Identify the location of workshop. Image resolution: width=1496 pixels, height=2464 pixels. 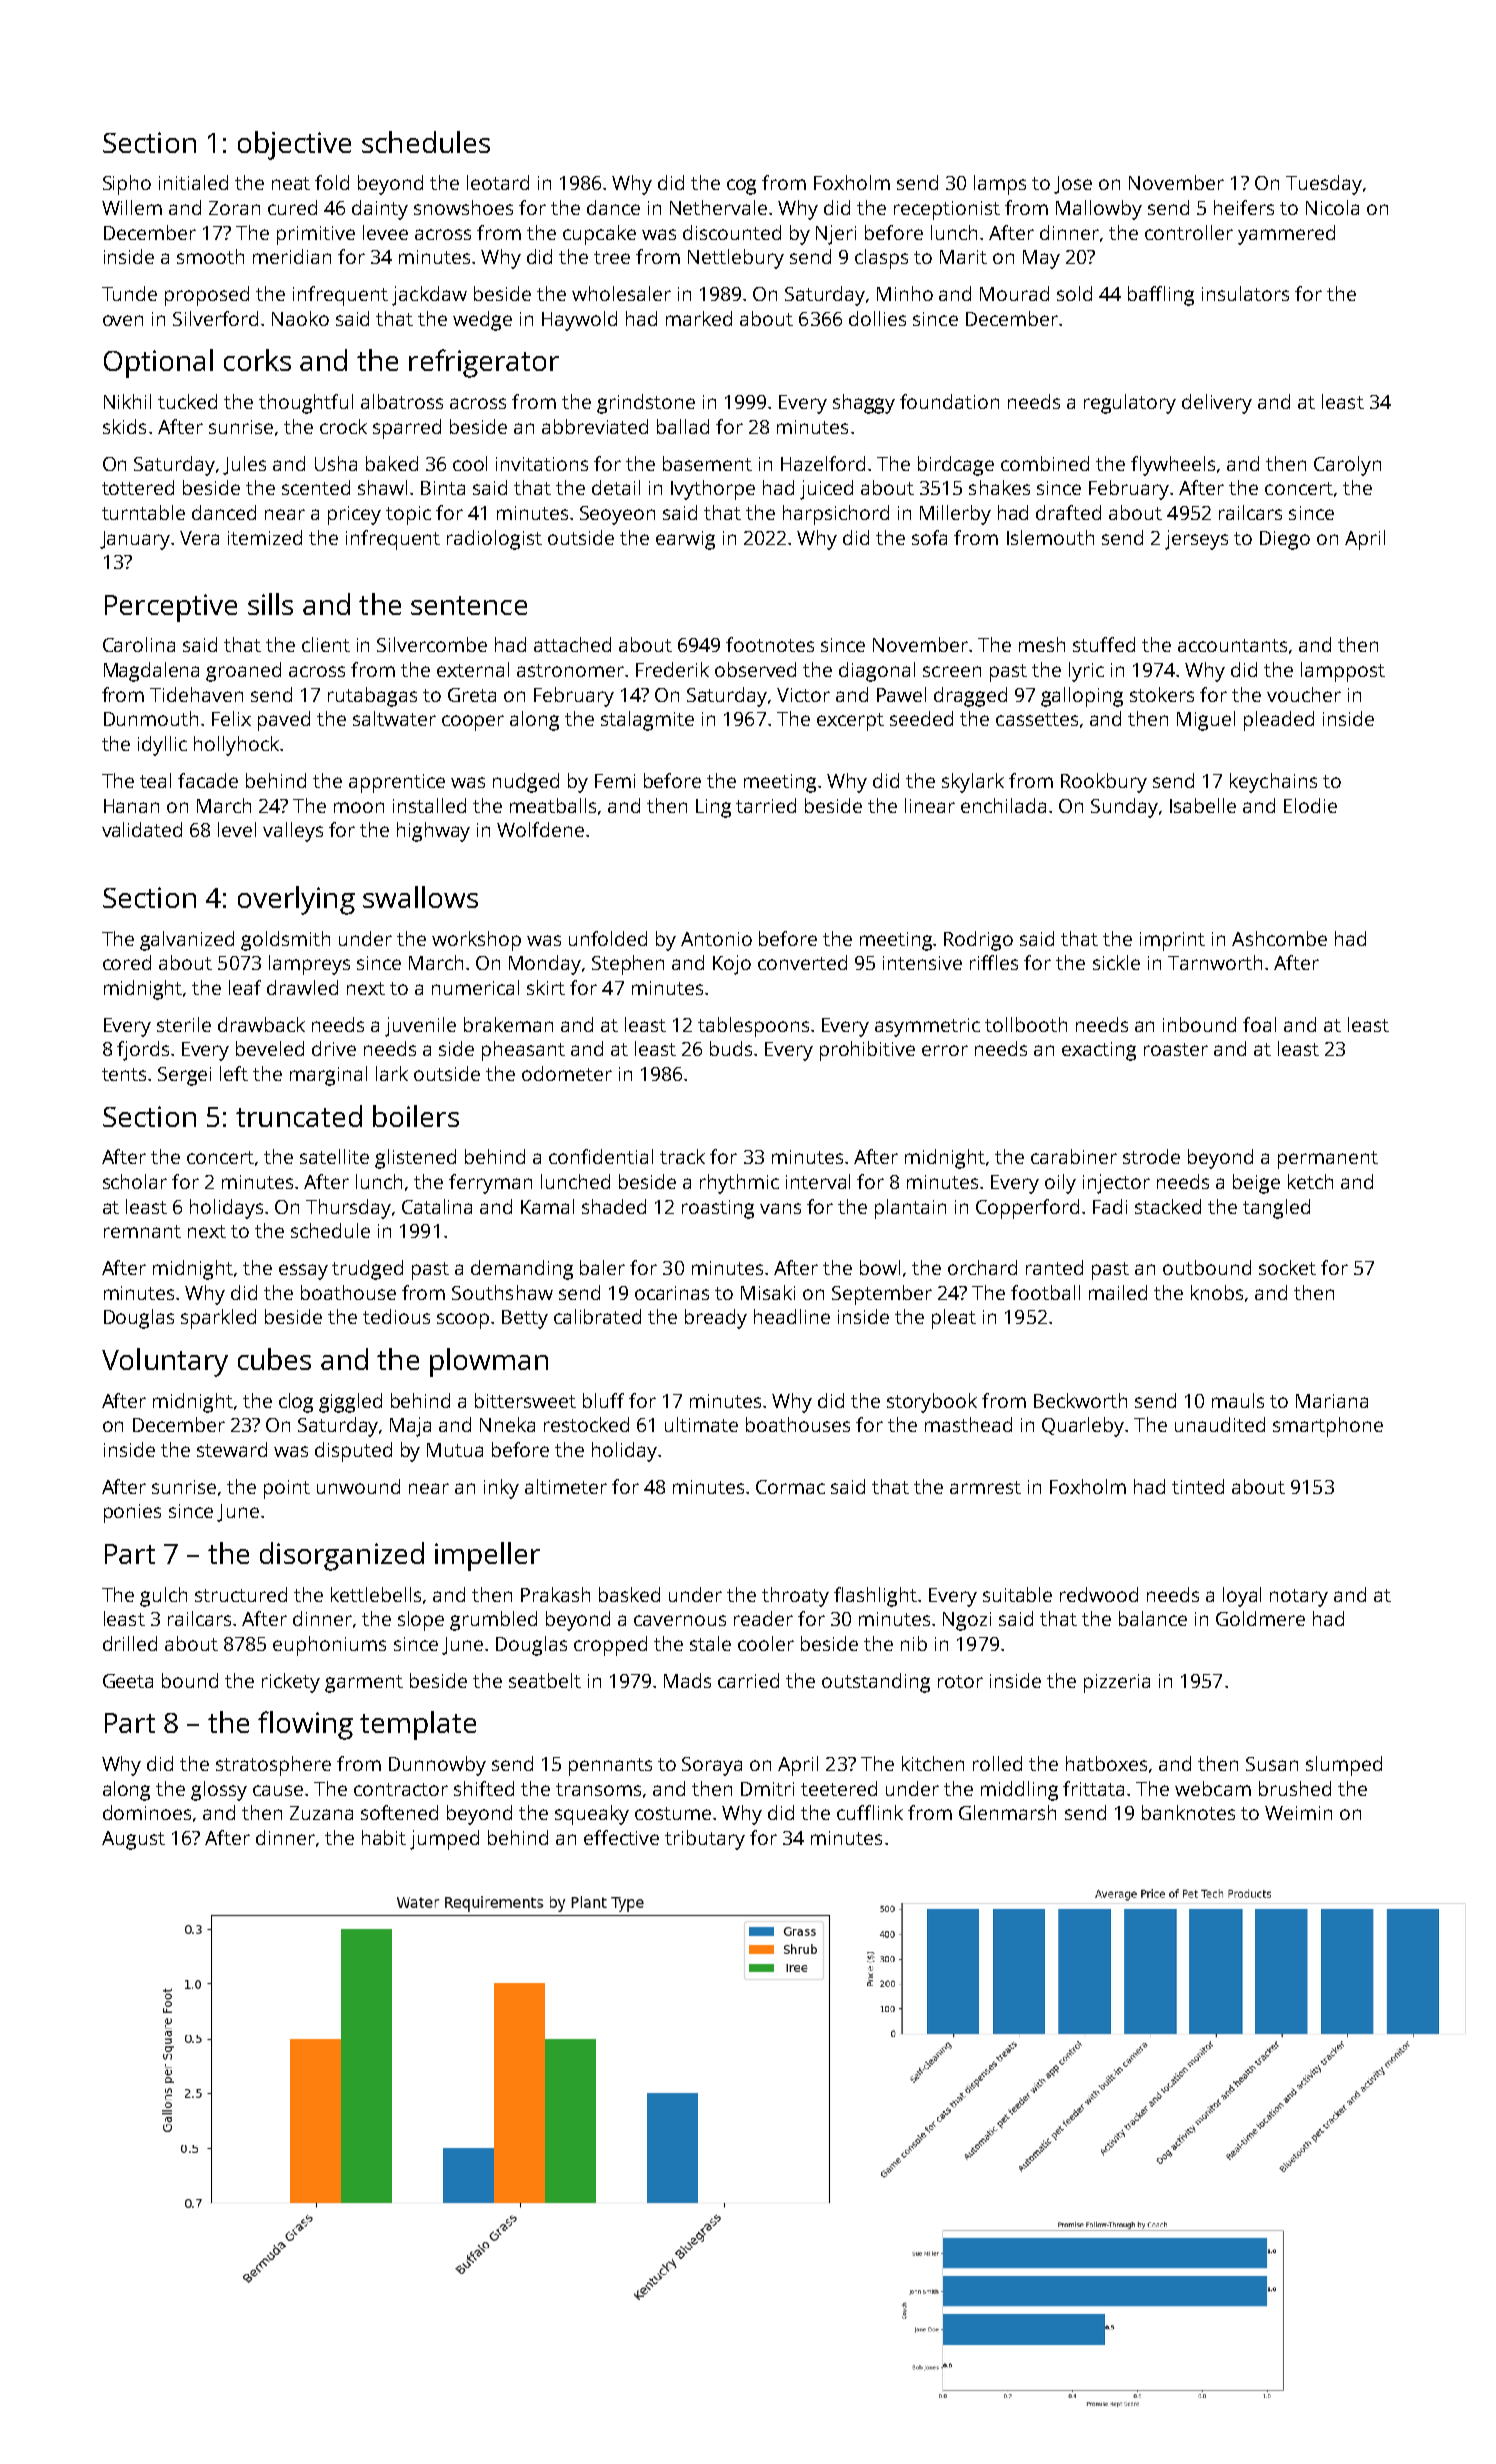
(476, 941).
